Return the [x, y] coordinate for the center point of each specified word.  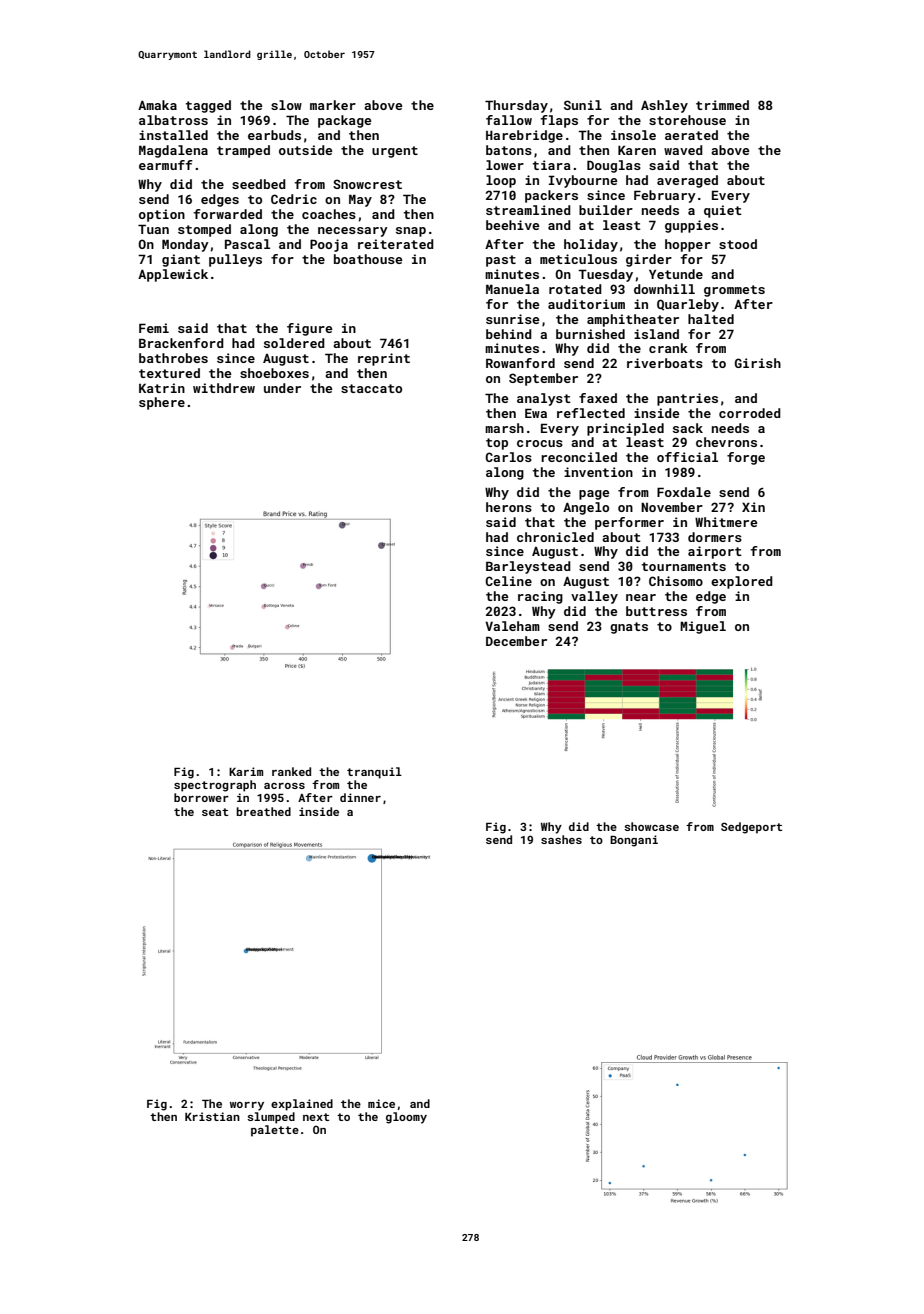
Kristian [212, 1116]
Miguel [703, 627]
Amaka [157, 105]
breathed [263, 811]
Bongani [634, 841]
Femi [154, 328]
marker [333, 105]
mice [381, 1103]
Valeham [512, 626]
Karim [246, 771]
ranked [291, 771]
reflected [591, 413]
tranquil [374, 773]
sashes [561, 839]
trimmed [722, 105]
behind [509, 334]
